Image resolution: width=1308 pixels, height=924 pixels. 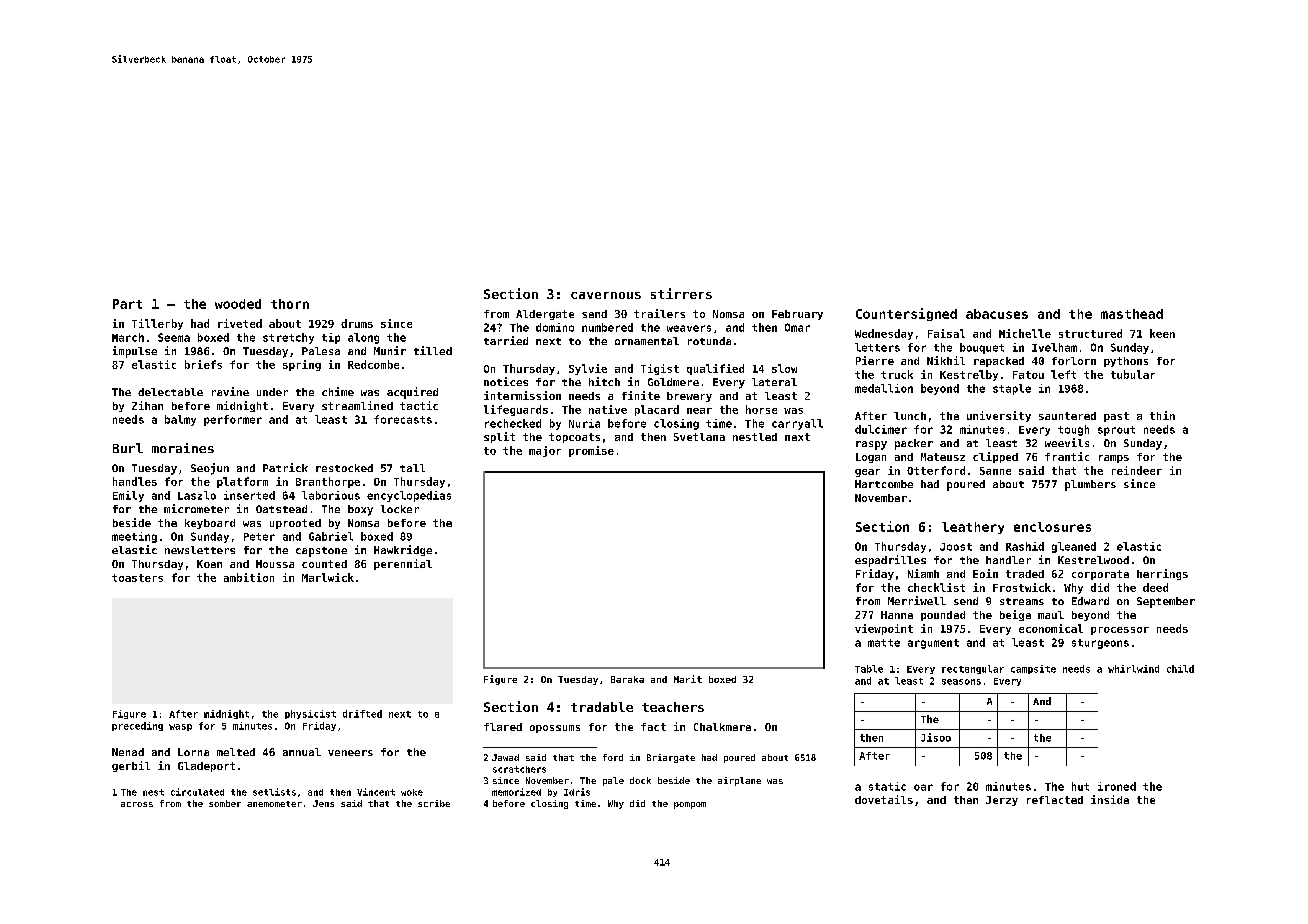 I want to click on masthead, so click(x=1132, y=314).
